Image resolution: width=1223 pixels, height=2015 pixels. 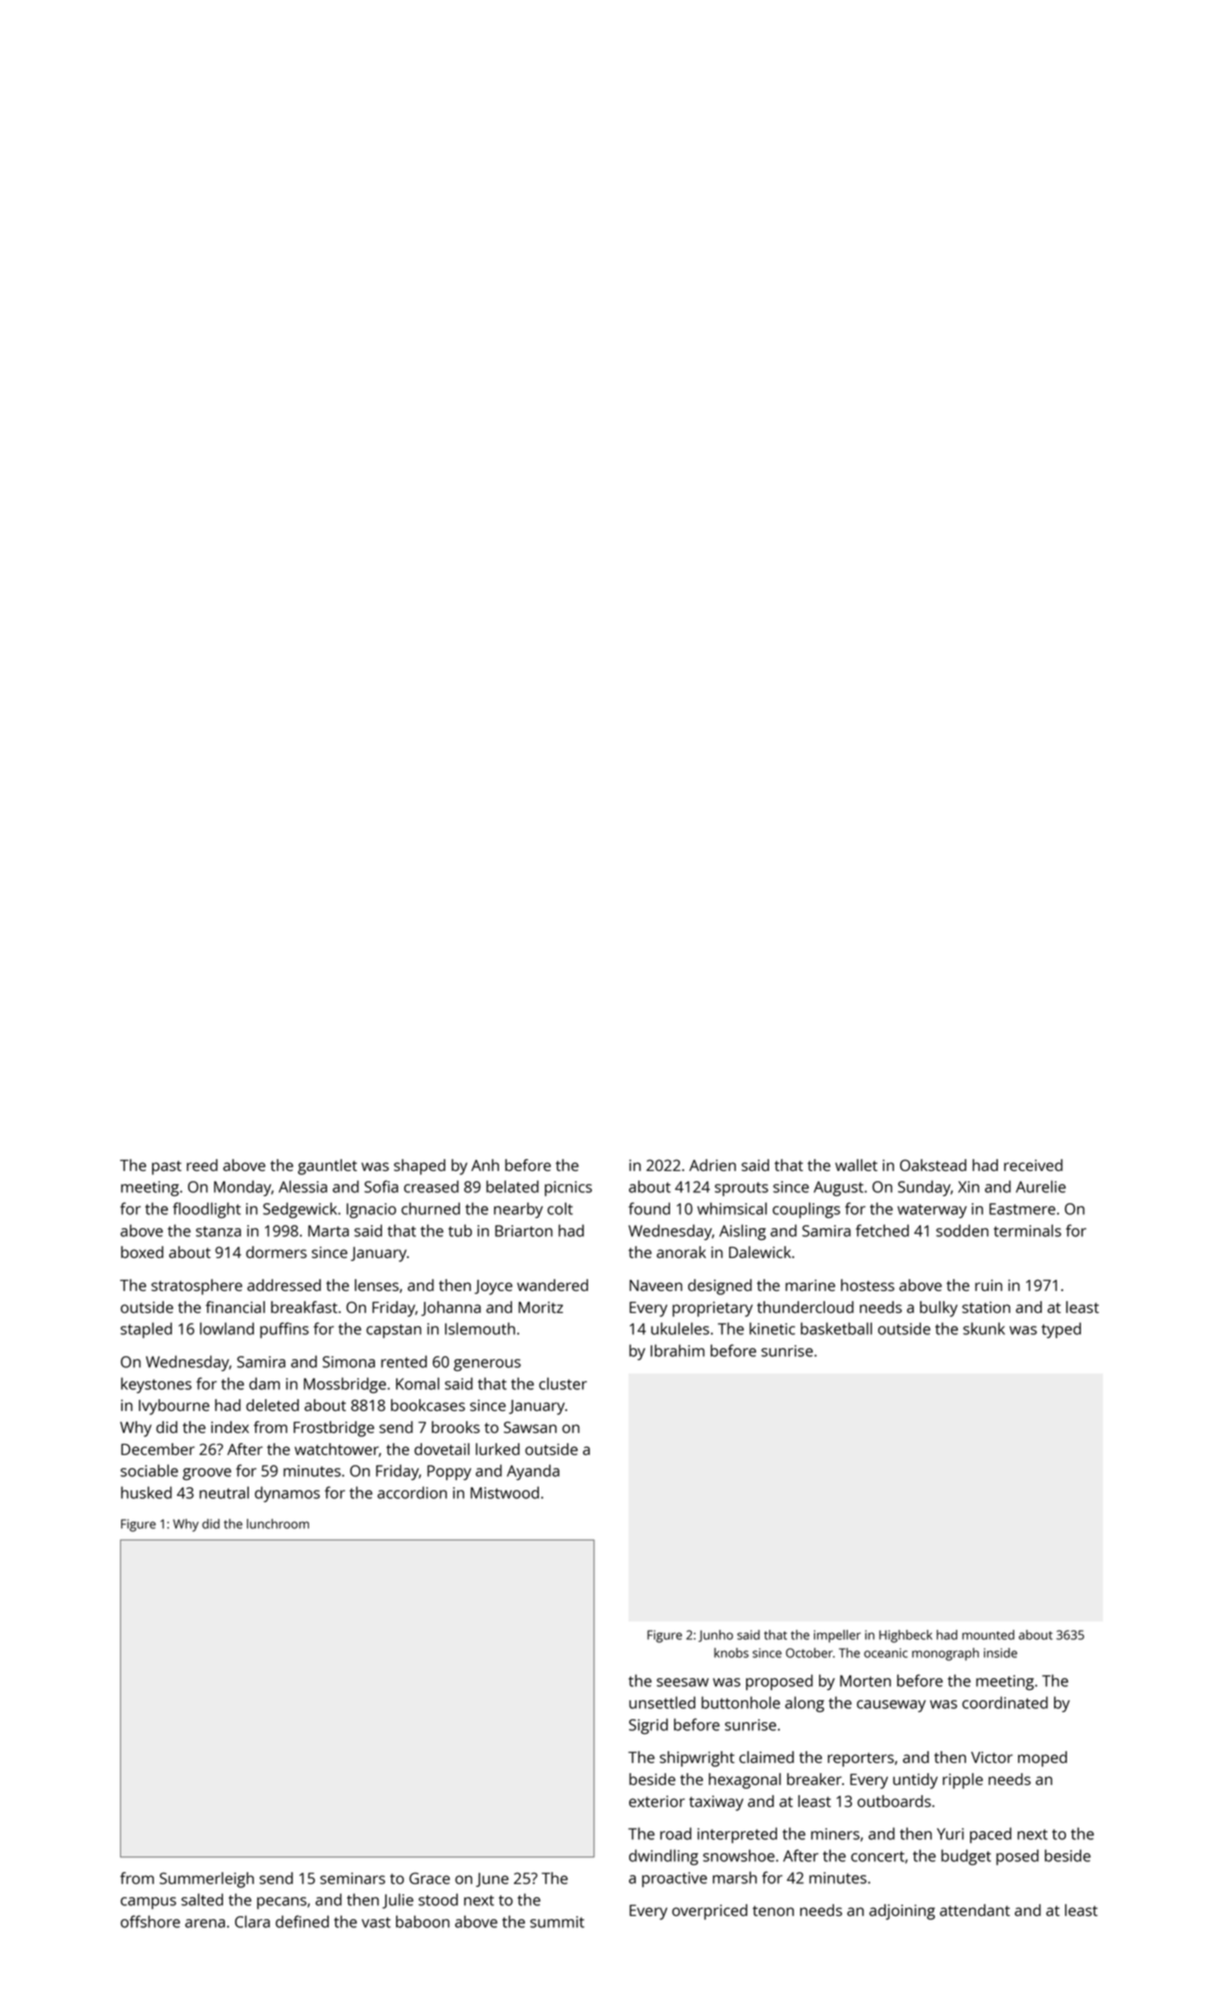 What do you see at coordinates (933, 1165) in the image?
I see `Oakstead` at bounding box center [933, 1165].
